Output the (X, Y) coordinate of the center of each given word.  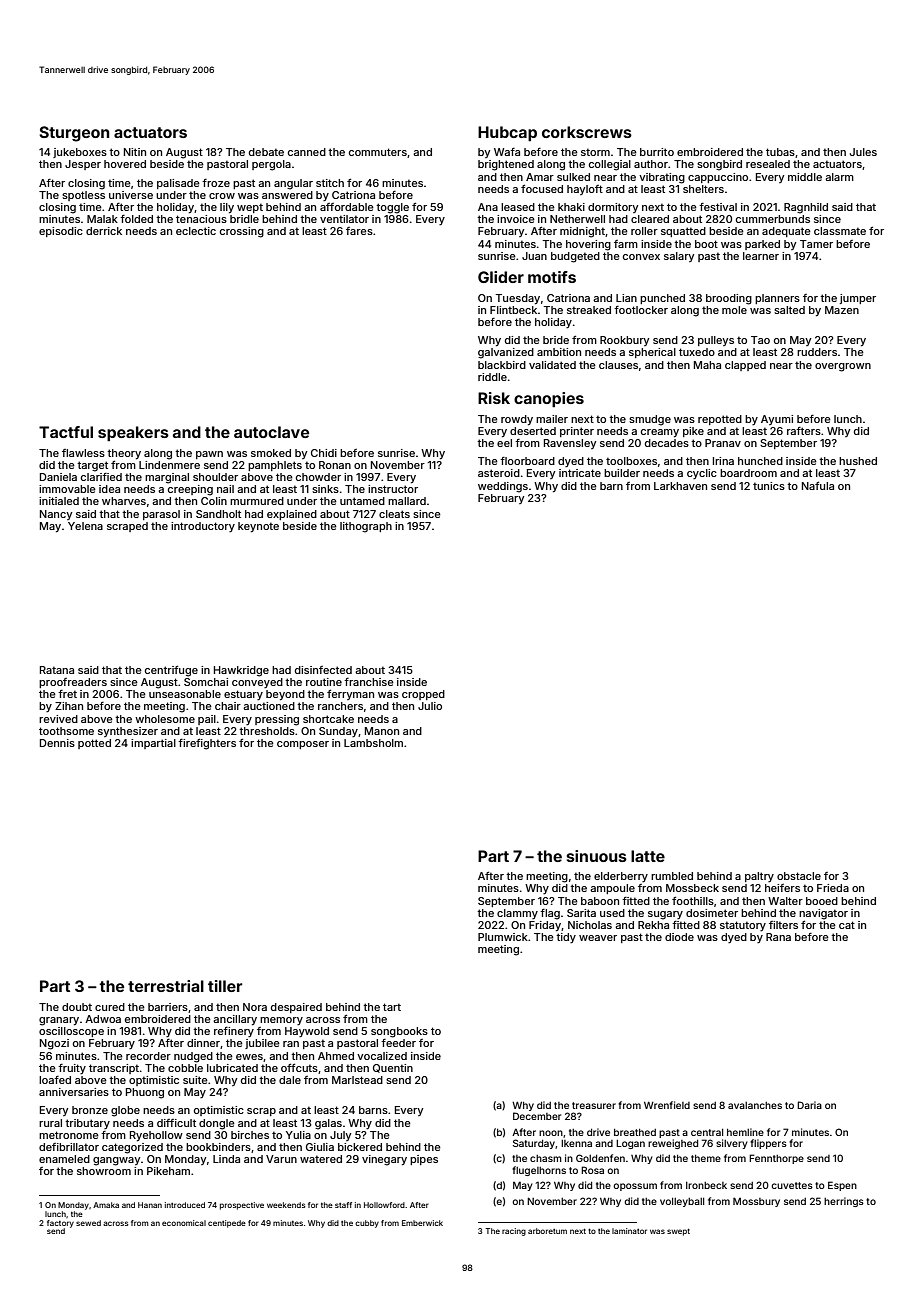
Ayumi (777, 420)
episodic (61, 232)
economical (184, 1223)
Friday (545, 926)
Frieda (833, 888)
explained (292, 515)
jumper (858, 299)
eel (504, 443)
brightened (506, 165)
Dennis (57, 743)
